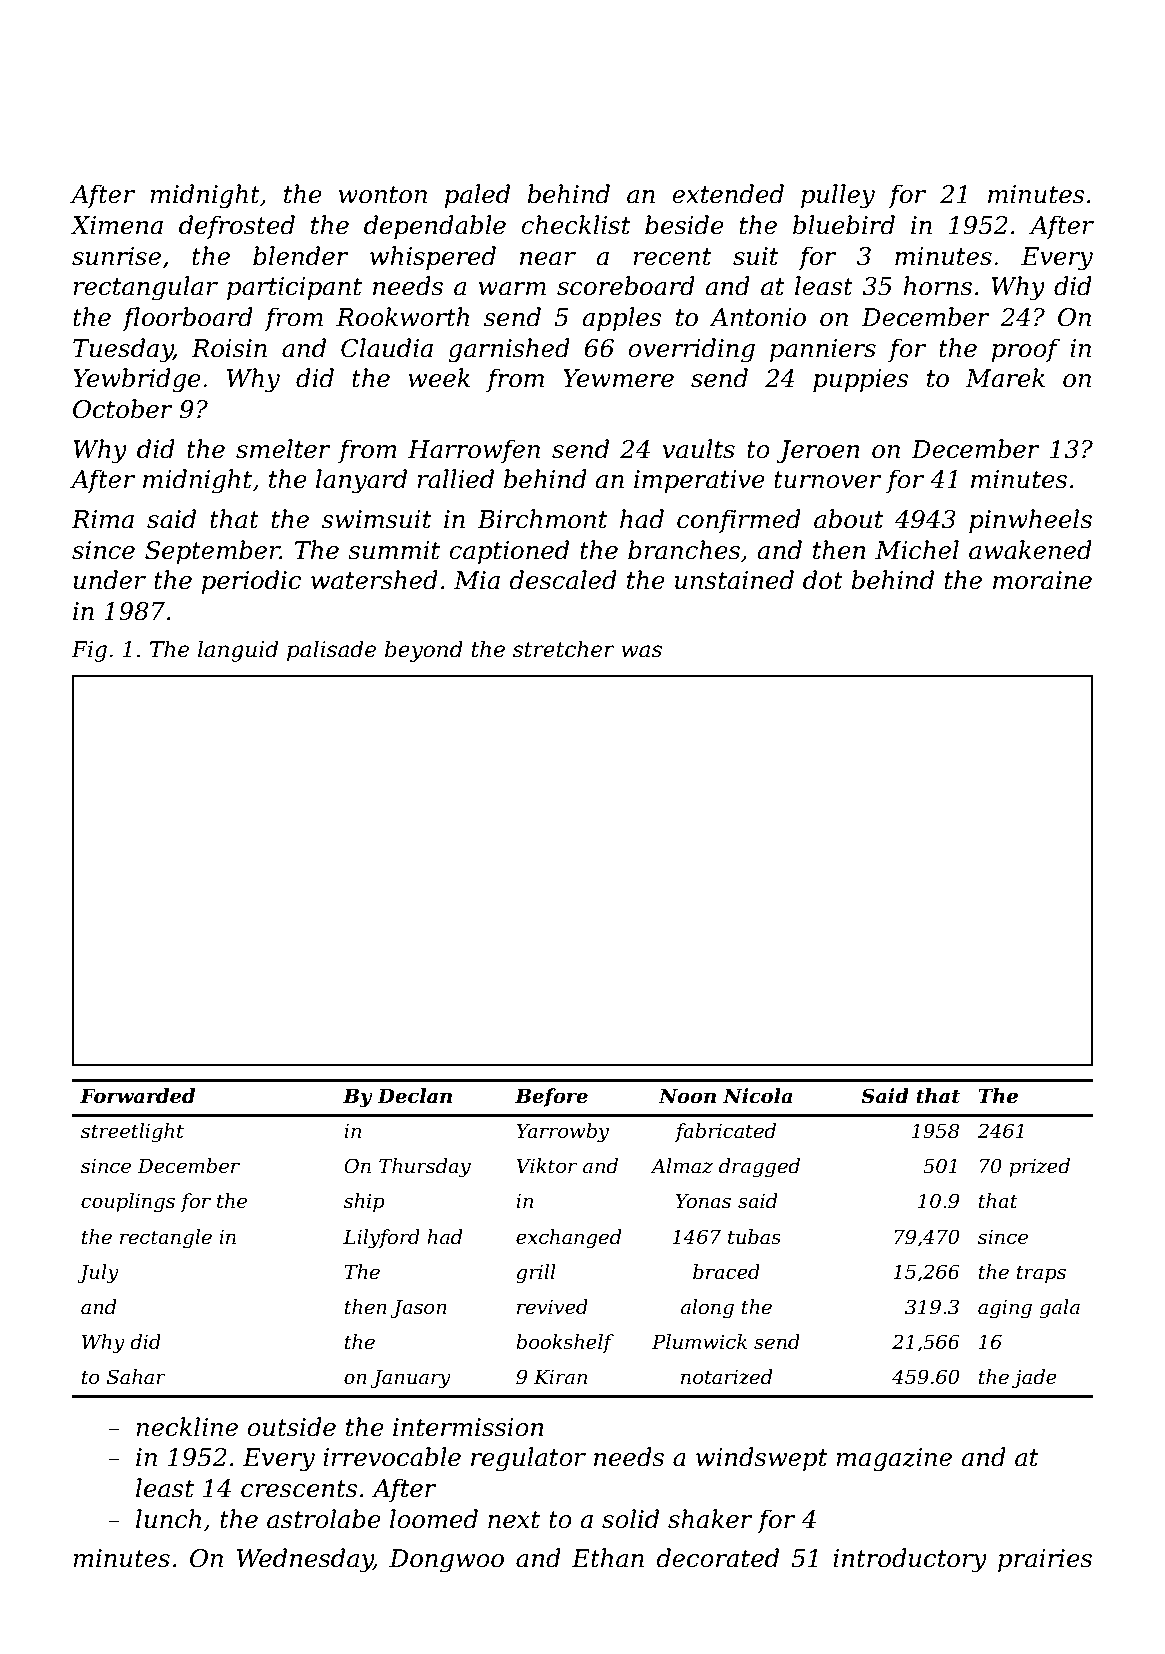 This screenshot has height=1654, width=1165. Describe the element at coordinates (817, 451) in the screenshot. I see `Jeroen` at that location.
